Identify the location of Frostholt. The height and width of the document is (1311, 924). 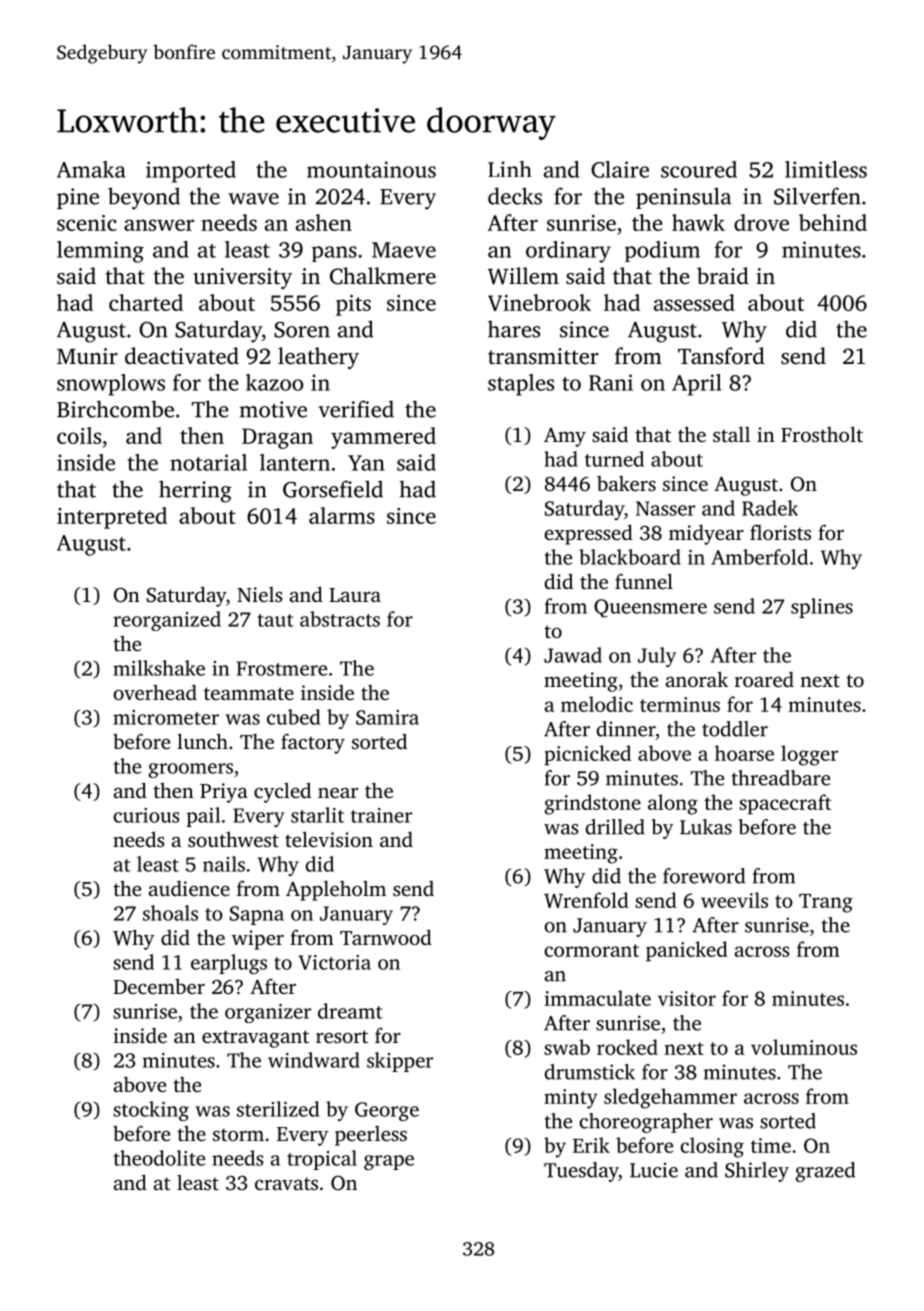
(822, 434).
